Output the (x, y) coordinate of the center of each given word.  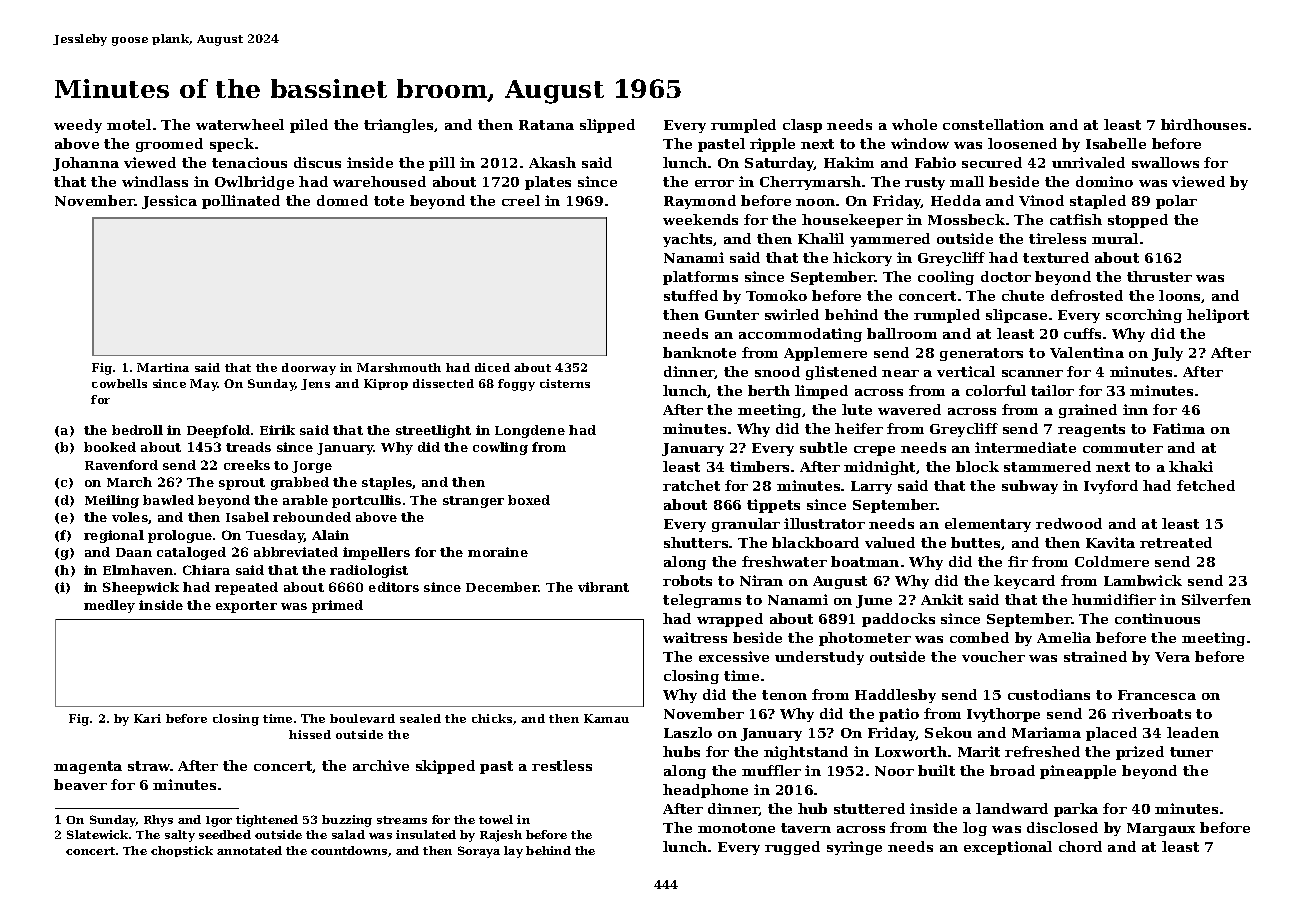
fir (1018, 561)
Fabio (935, 162)
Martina (163, 367)
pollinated (241, 202)
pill (442, 164)
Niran (761, 580)
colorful (996, 390)
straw (149, 766)
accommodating (800, 335)
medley (109, 606)
